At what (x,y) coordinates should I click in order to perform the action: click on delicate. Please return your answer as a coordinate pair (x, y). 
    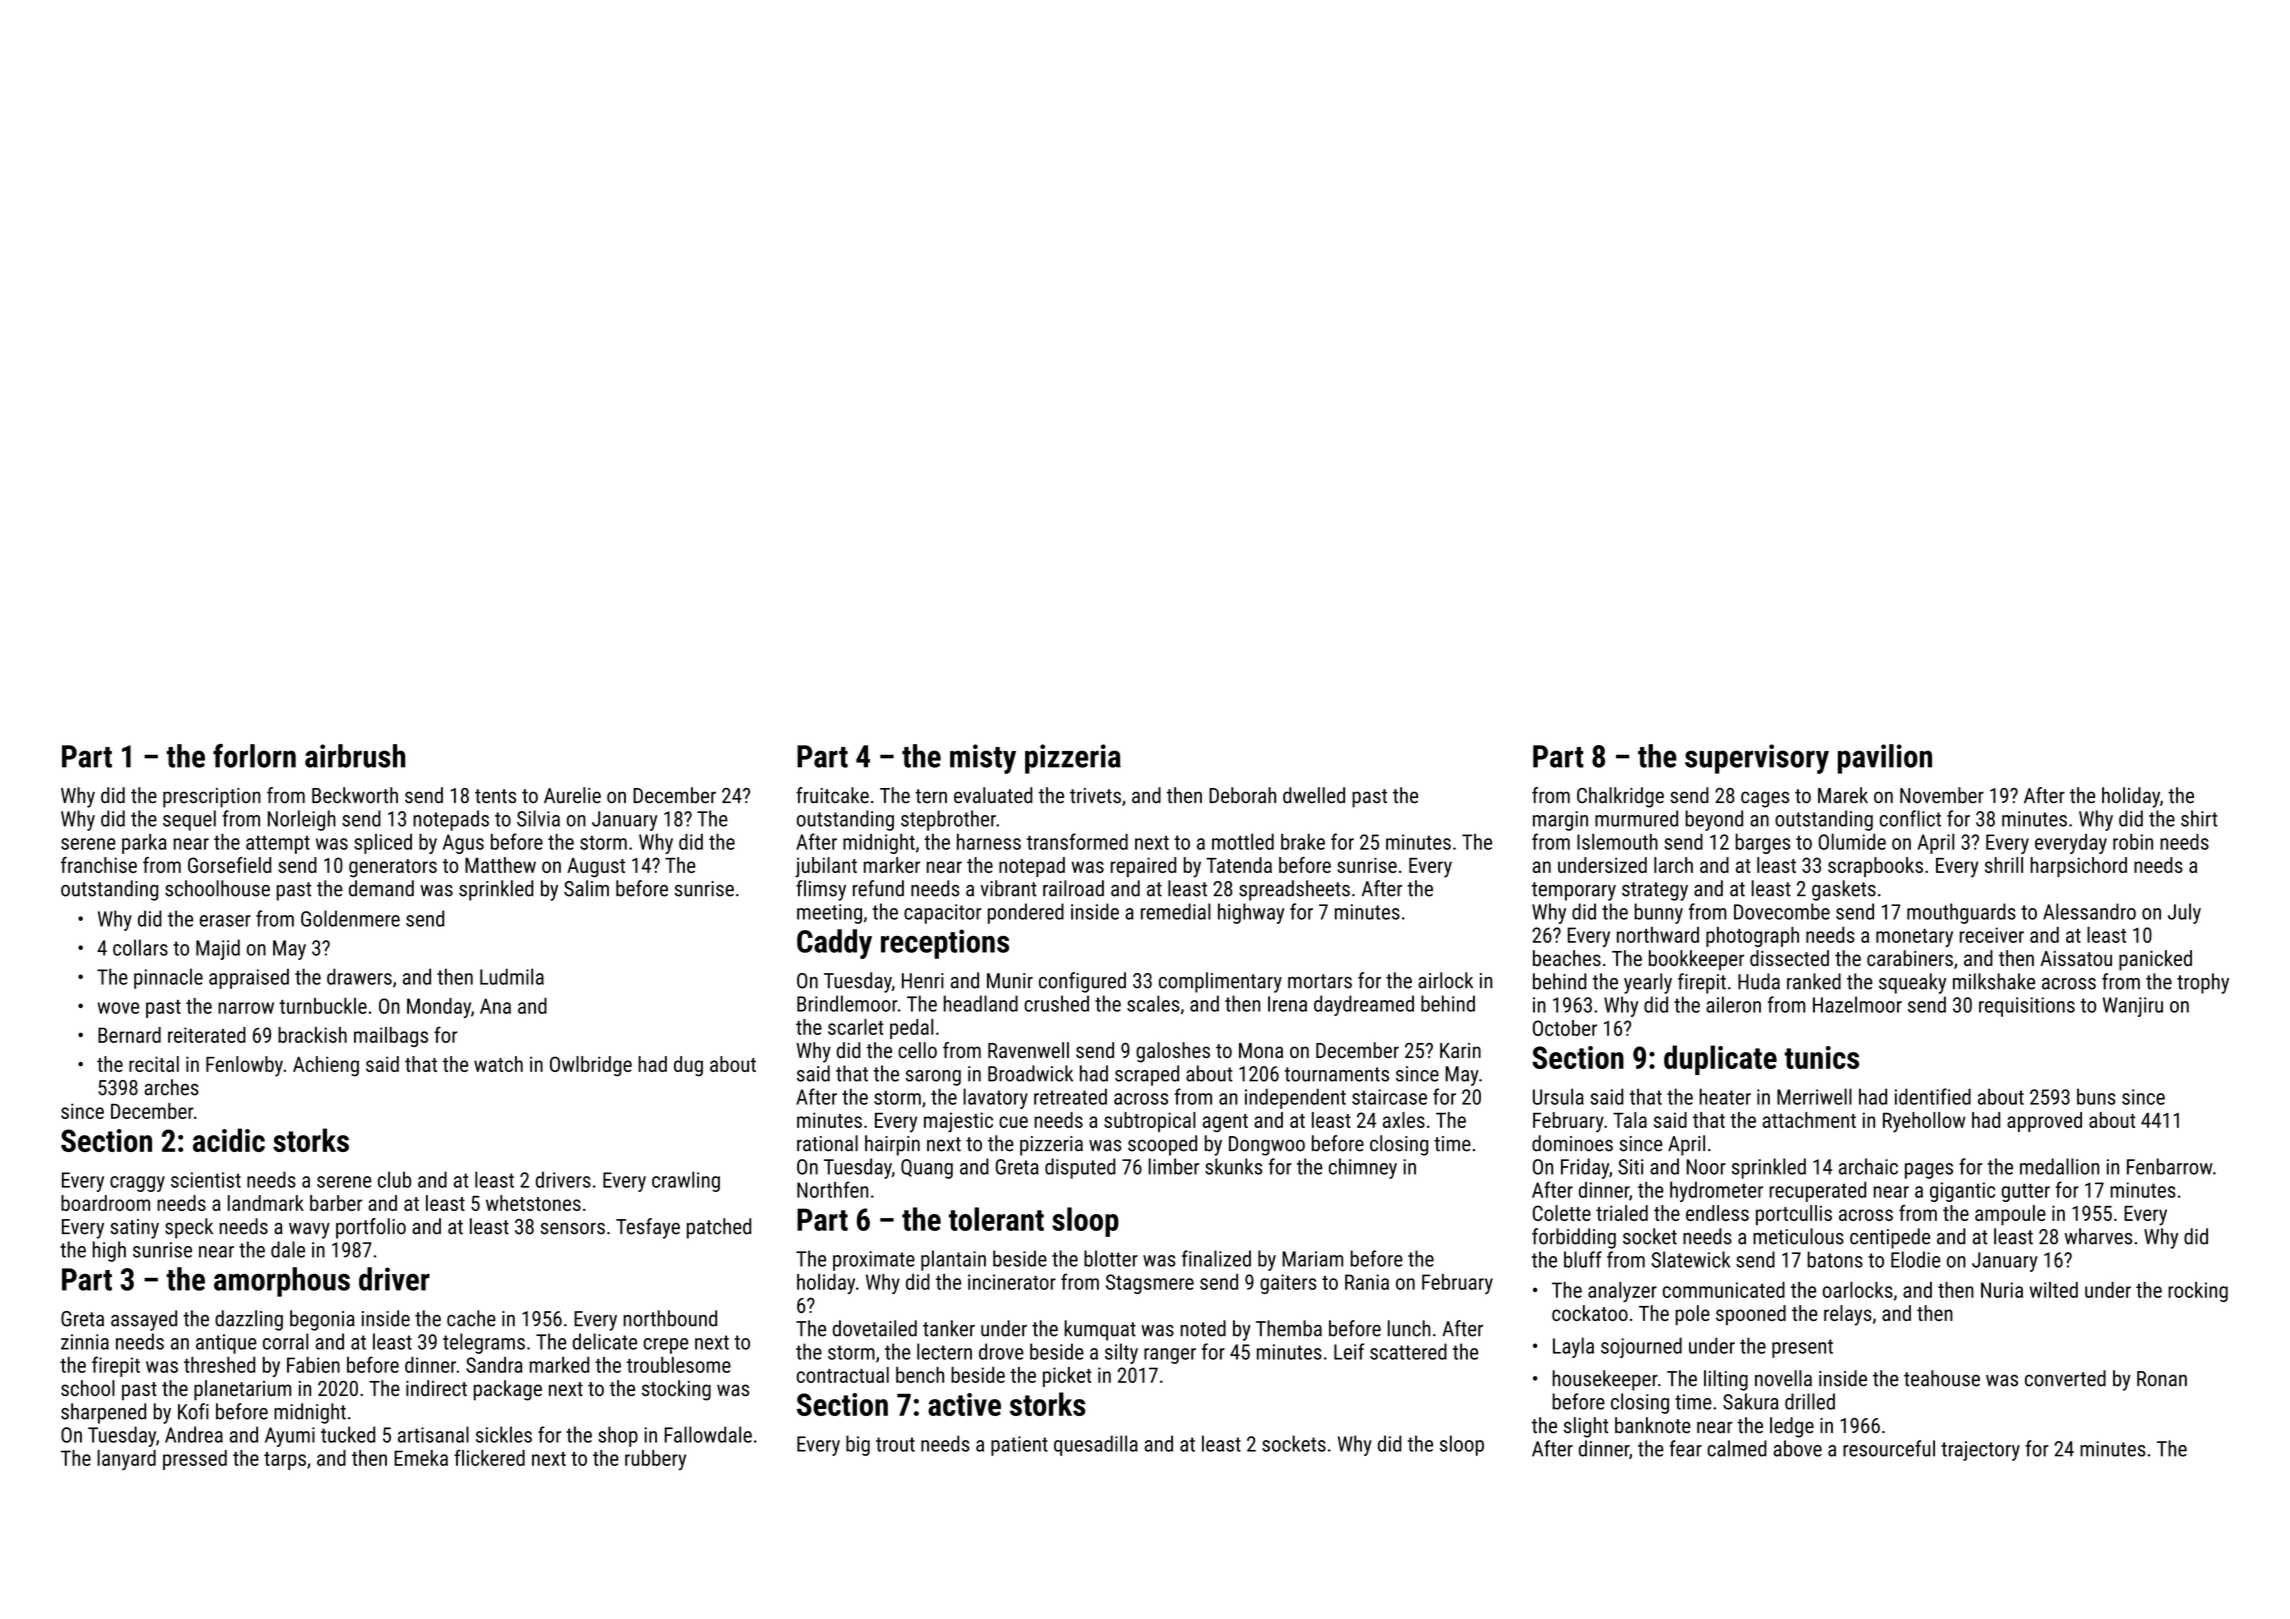
    Looking at the image, I should click on (605, 1341).
